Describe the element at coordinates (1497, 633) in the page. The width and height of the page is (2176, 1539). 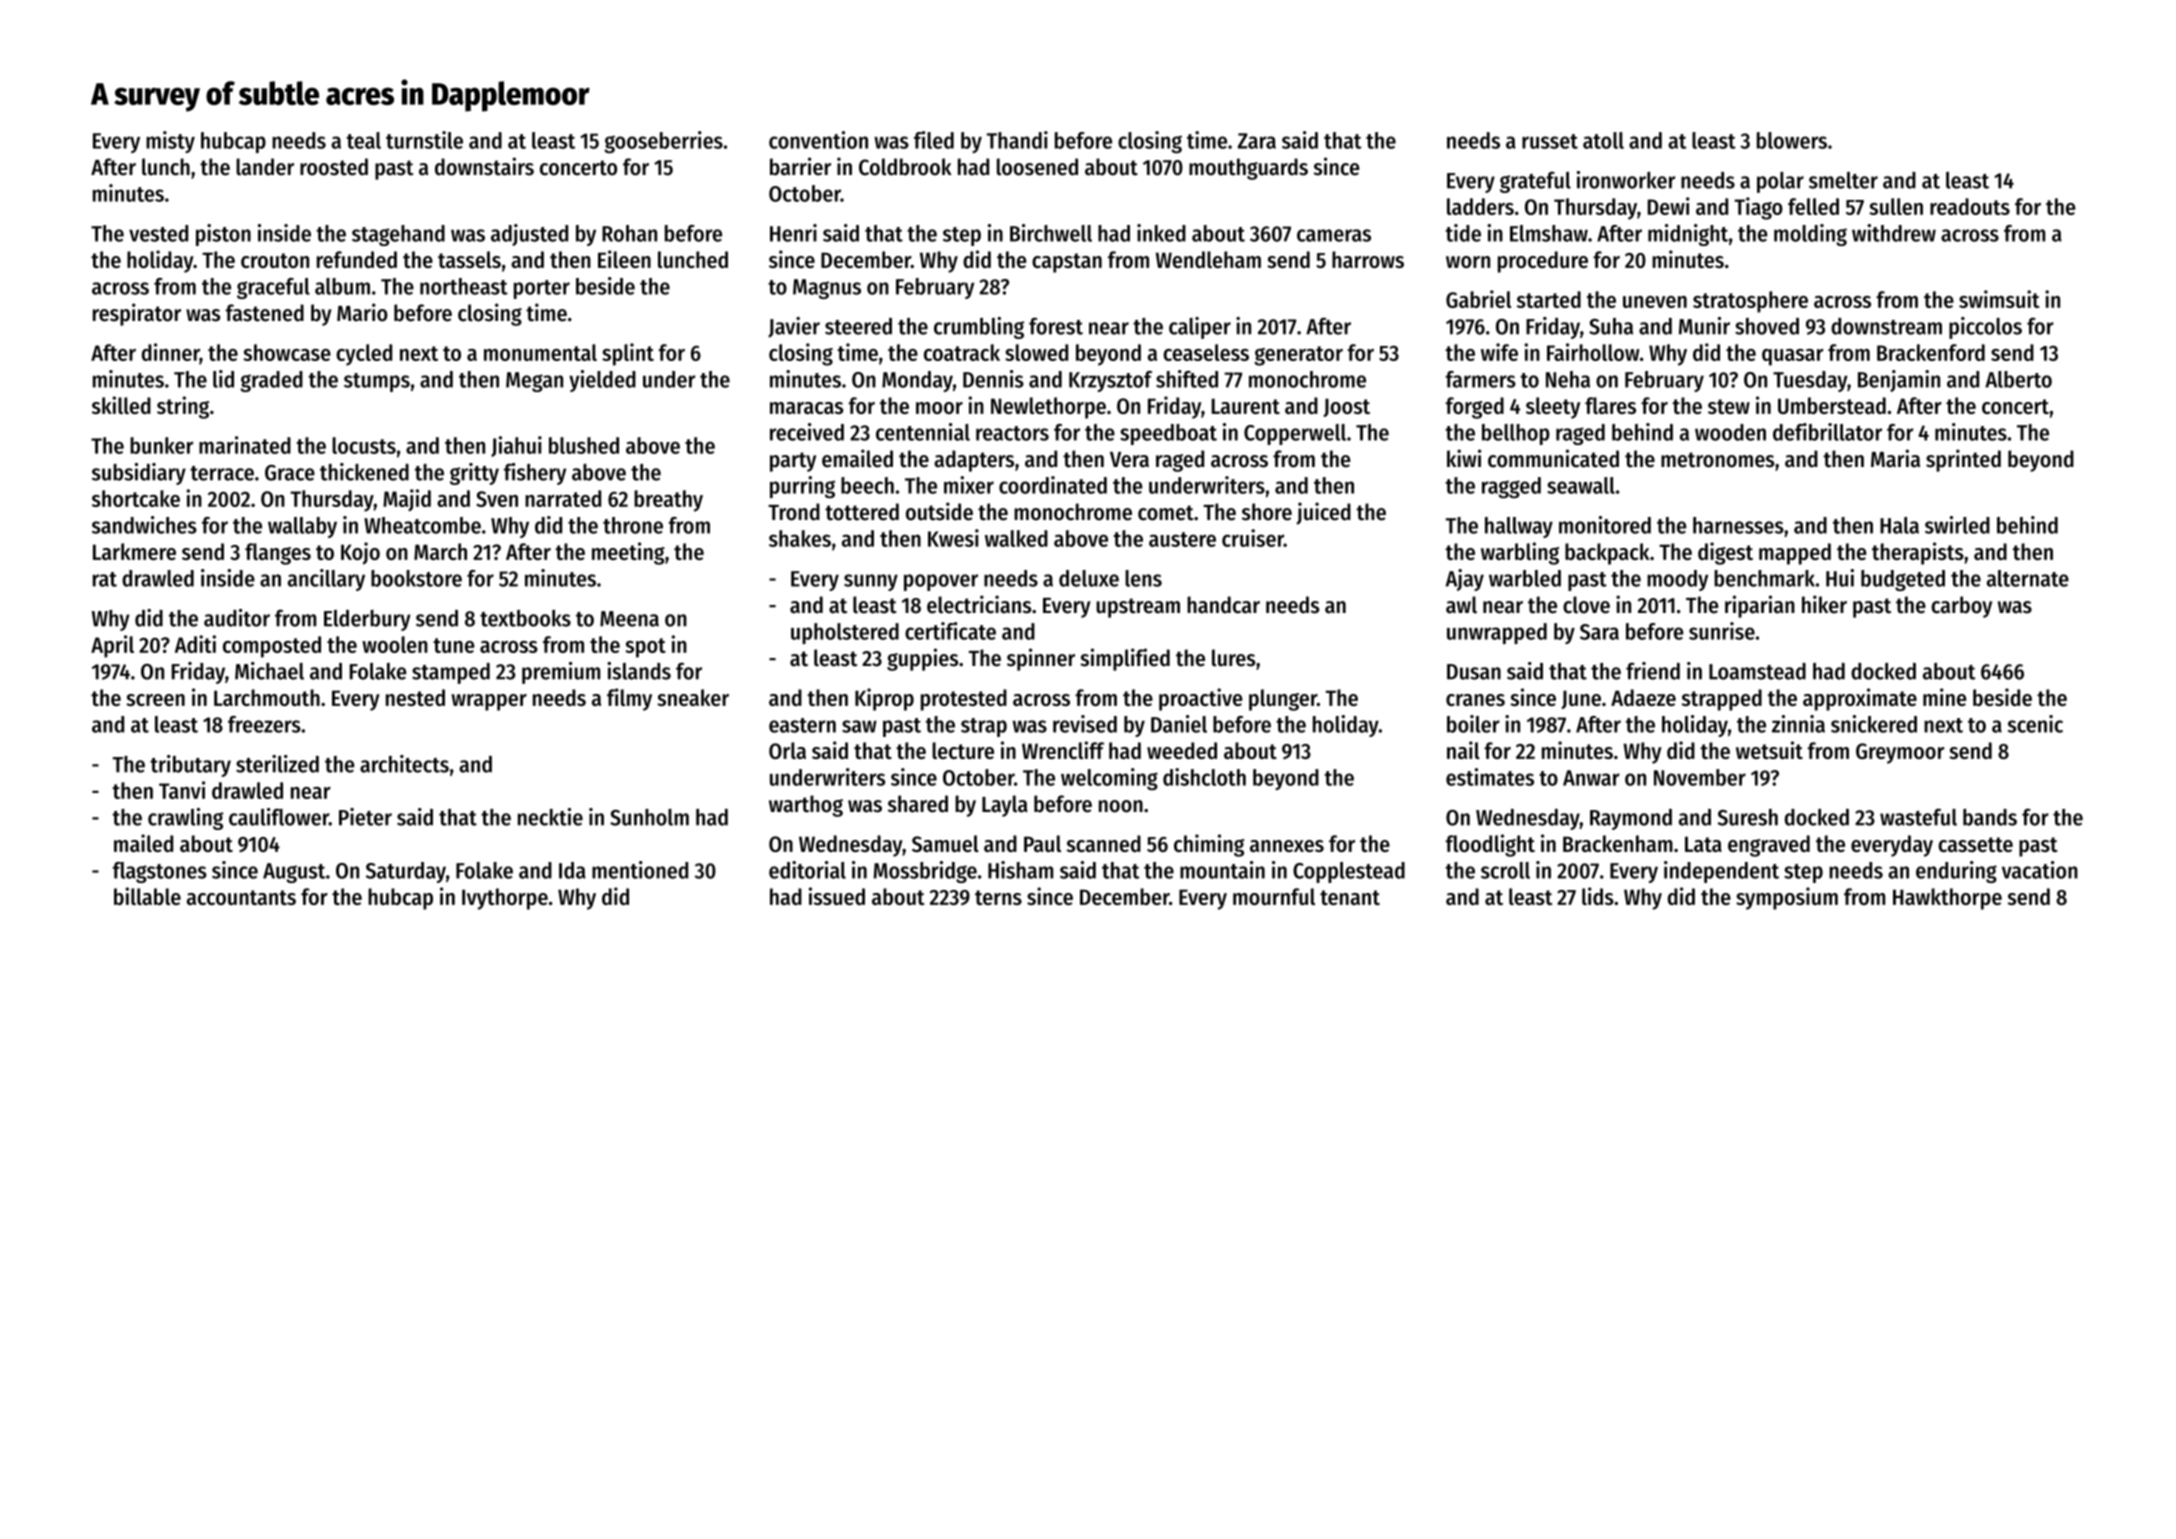
I see `unwrapped` at that location.
